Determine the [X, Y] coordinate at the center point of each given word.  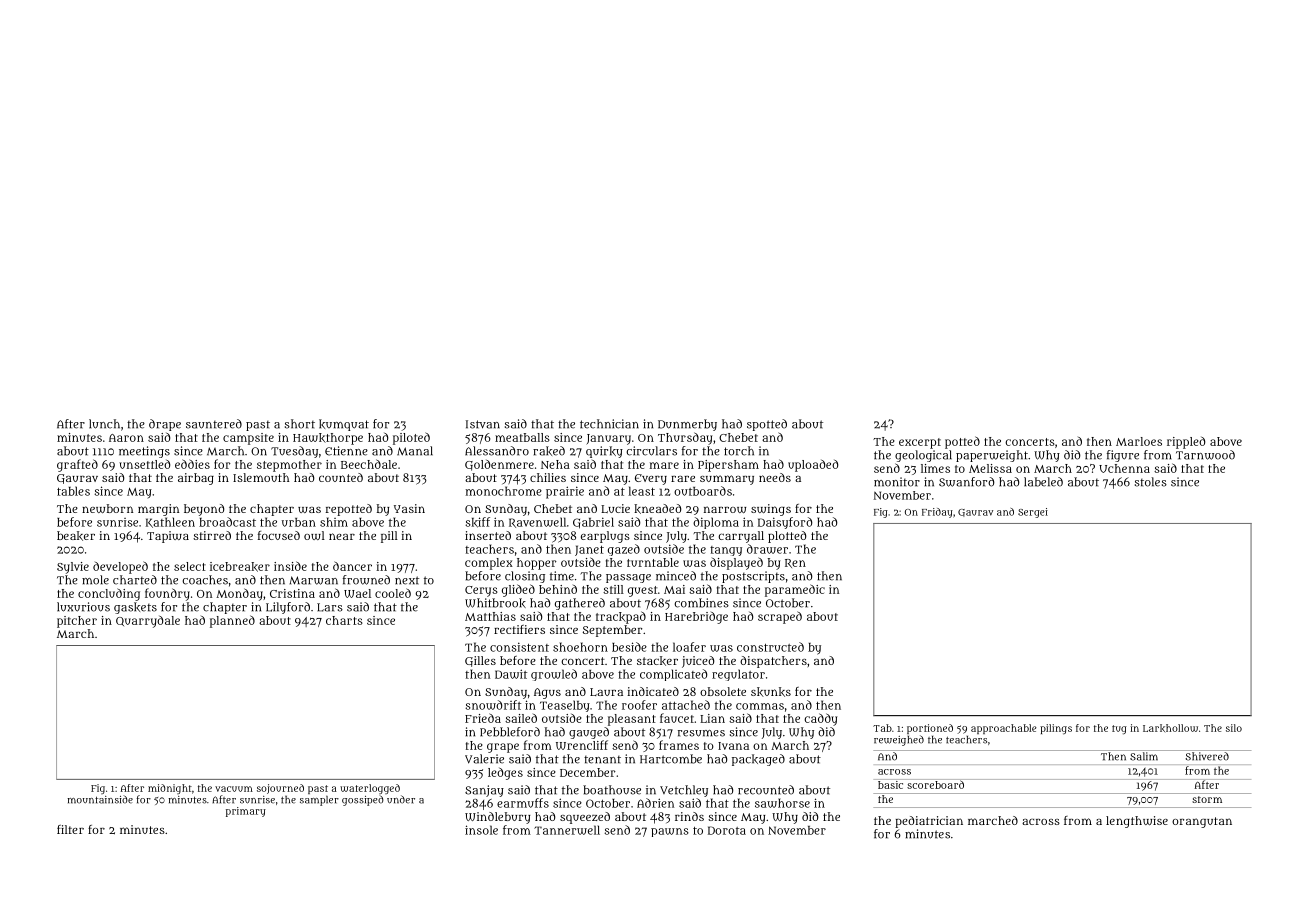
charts [344, 620]
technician [609, 424]
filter [70, 829]
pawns [670, 832]
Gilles [480, 661]
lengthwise [1137, 822]
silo [1234, 728]
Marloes [1139, 441]
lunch [104, 424]
